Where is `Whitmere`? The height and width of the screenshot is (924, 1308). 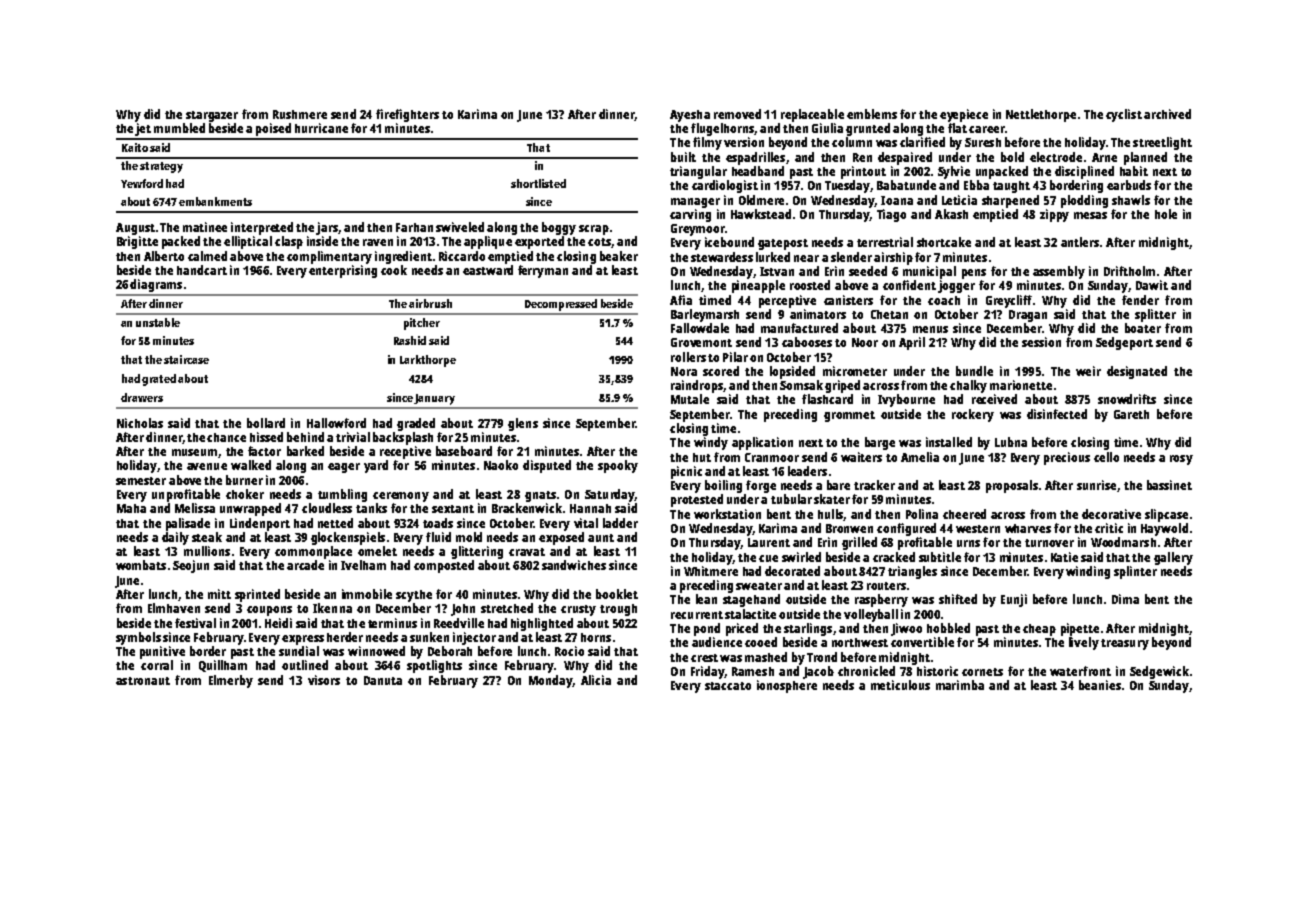 Whitmere is located at coordinates (711, 571).
